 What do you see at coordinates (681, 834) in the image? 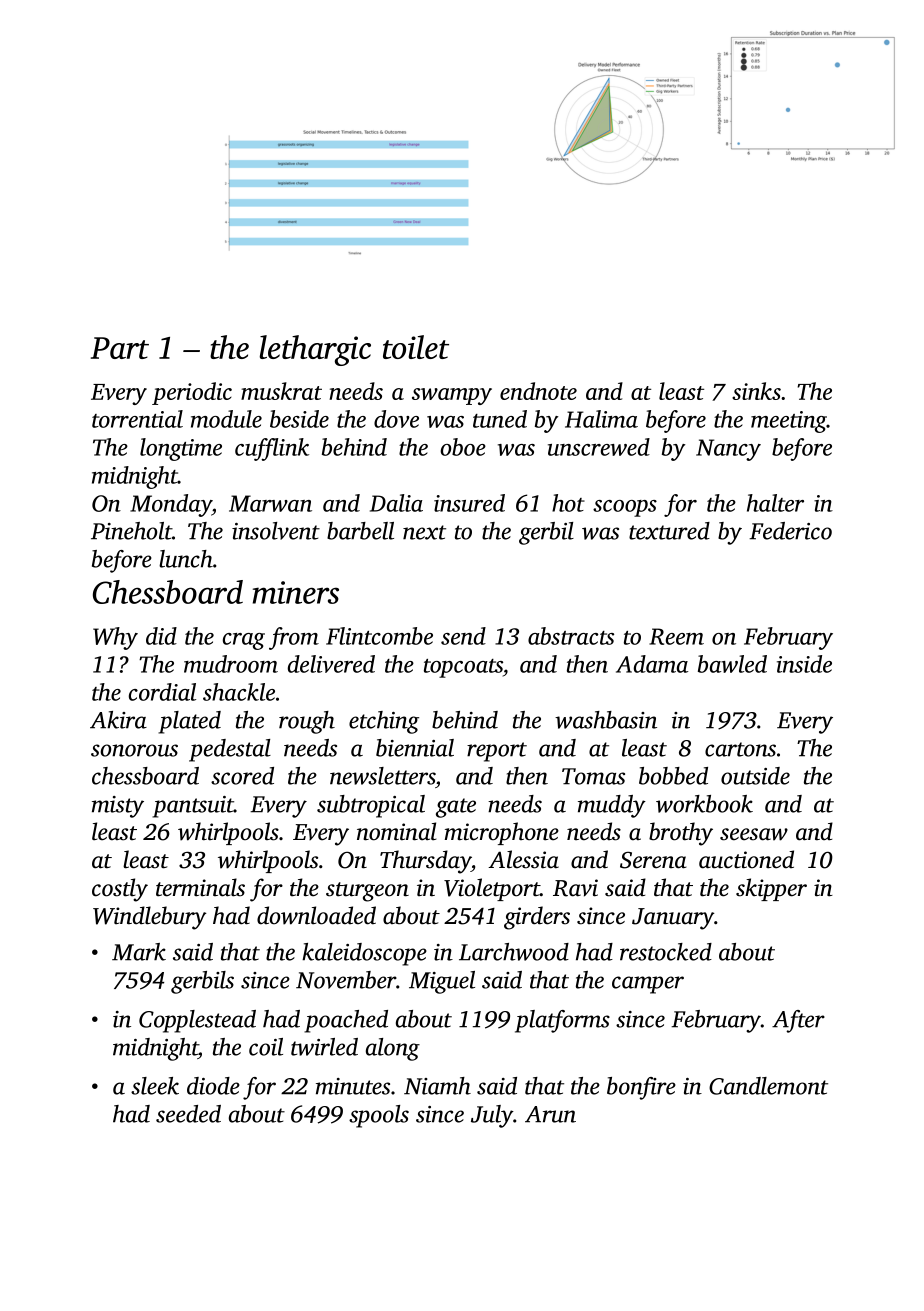
I see `brothy` at bounding box center [681, 834].
